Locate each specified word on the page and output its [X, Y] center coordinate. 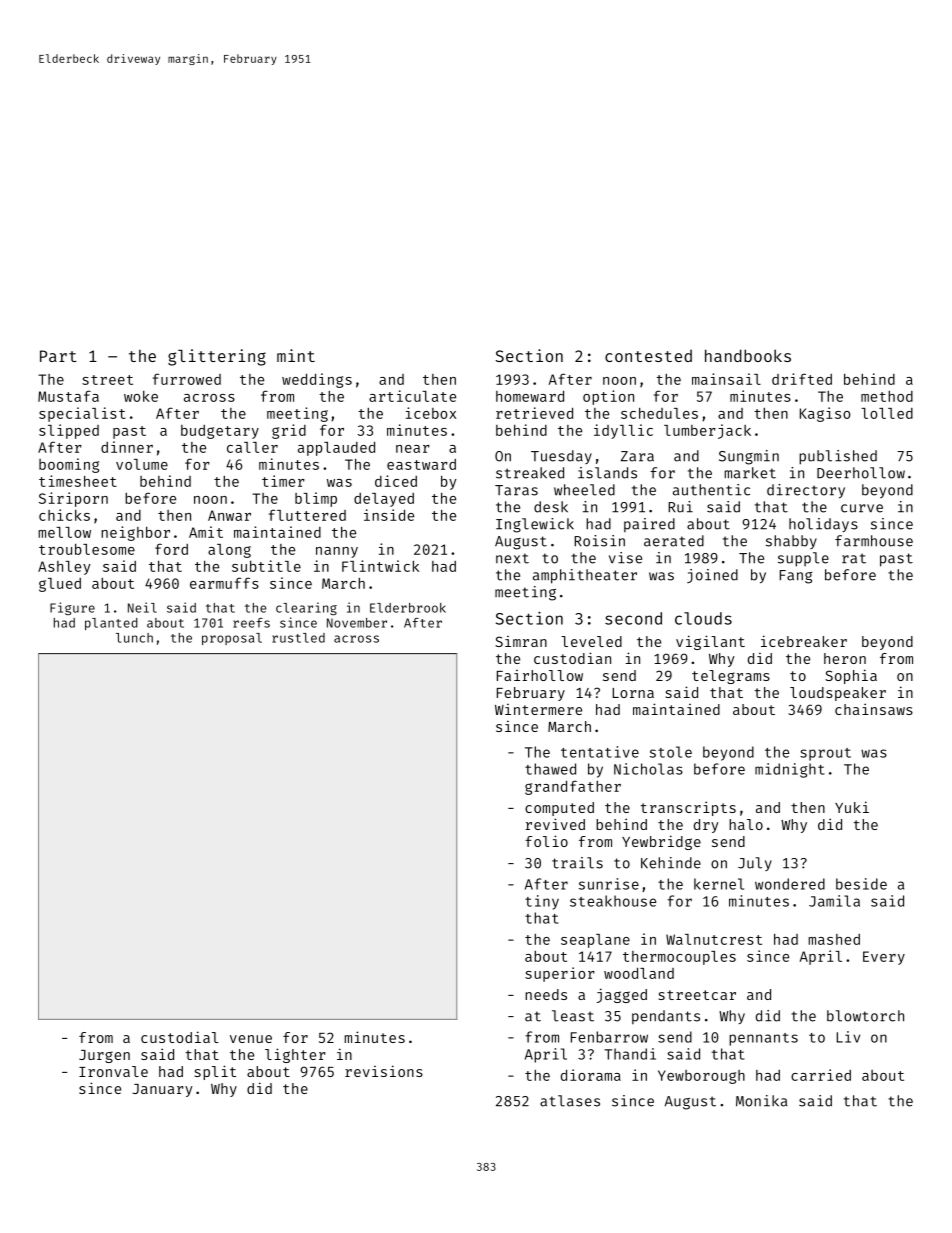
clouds [703, 618]
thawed [550, 769]
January [162, 1090]
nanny [337, 552]
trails [577, 863]
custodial [180, 1037]
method [887, 396]
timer [283, 481]
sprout [825, 754]
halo [746, 824]
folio [546, 841]
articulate [412, 396]
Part [58, 356]
